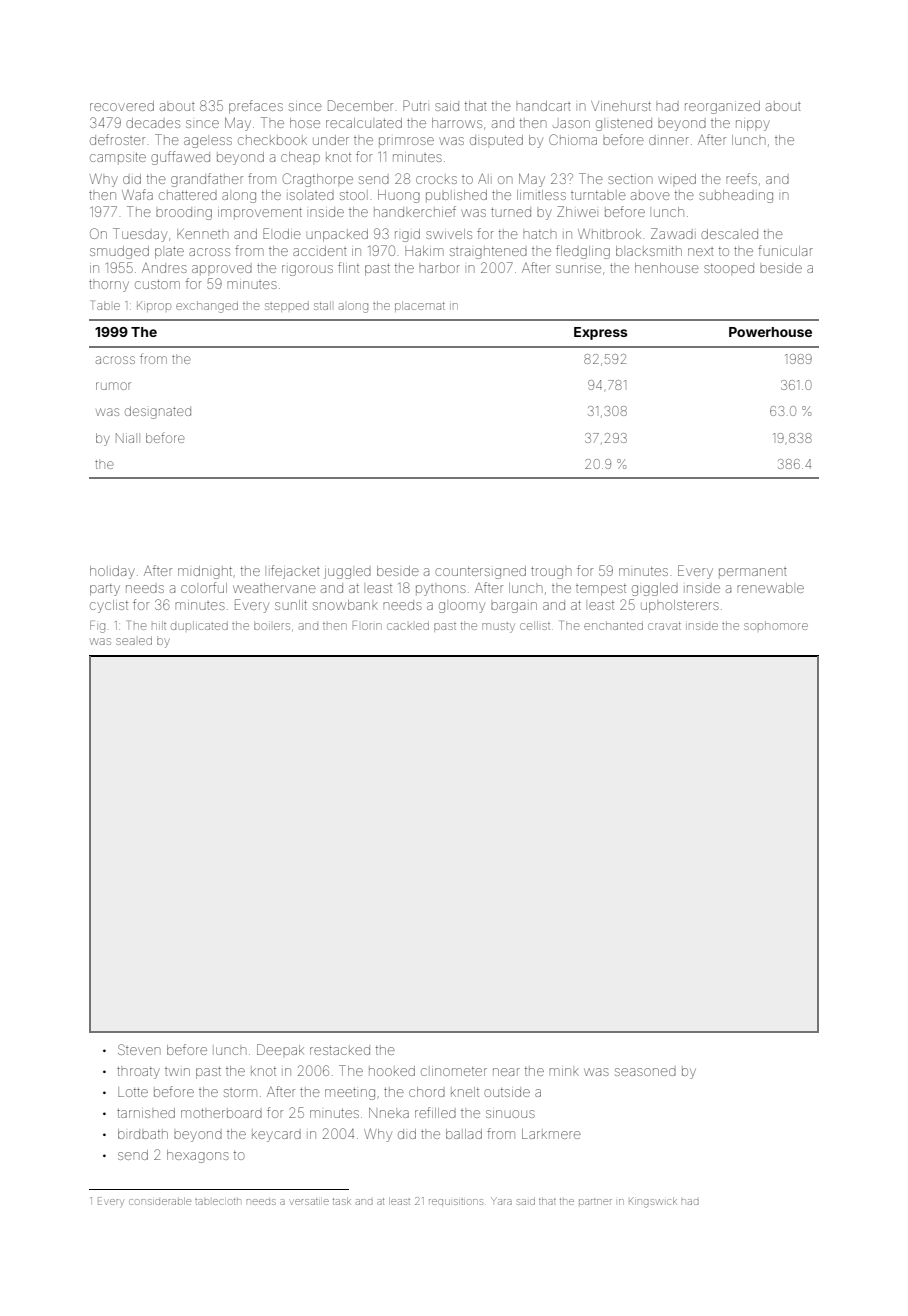 Image resolution: width=908 pixels, height=1316 pixels. Describe the element at coordinates (408, 625) in the screenshot. I see `cackled` at that location.
